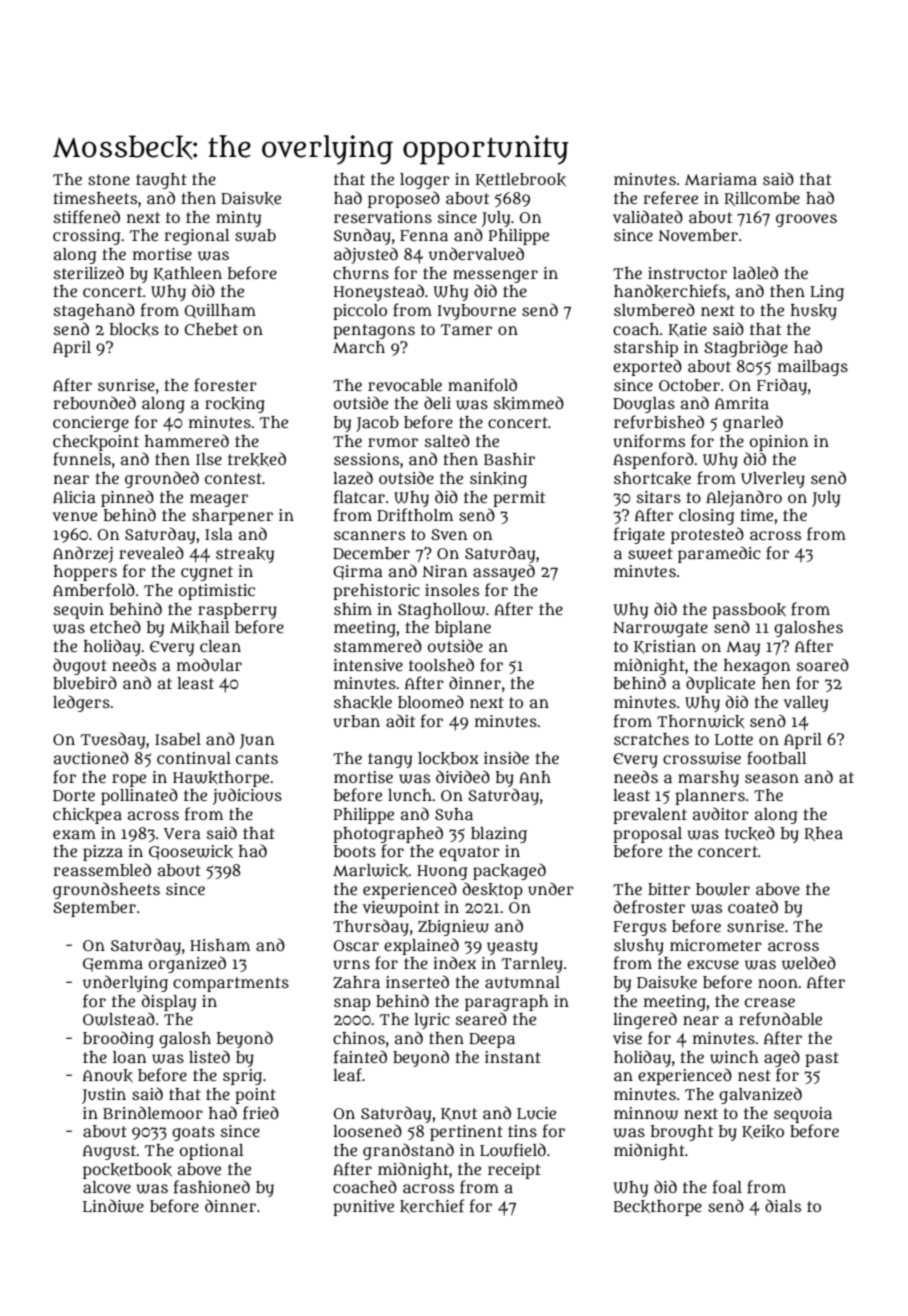 This screenshot has height=1316, width=908. What do you see at coordinates (221, 779) in the screenshot?
I see `Hawkthorpe` at bounding box center [221, 779].
